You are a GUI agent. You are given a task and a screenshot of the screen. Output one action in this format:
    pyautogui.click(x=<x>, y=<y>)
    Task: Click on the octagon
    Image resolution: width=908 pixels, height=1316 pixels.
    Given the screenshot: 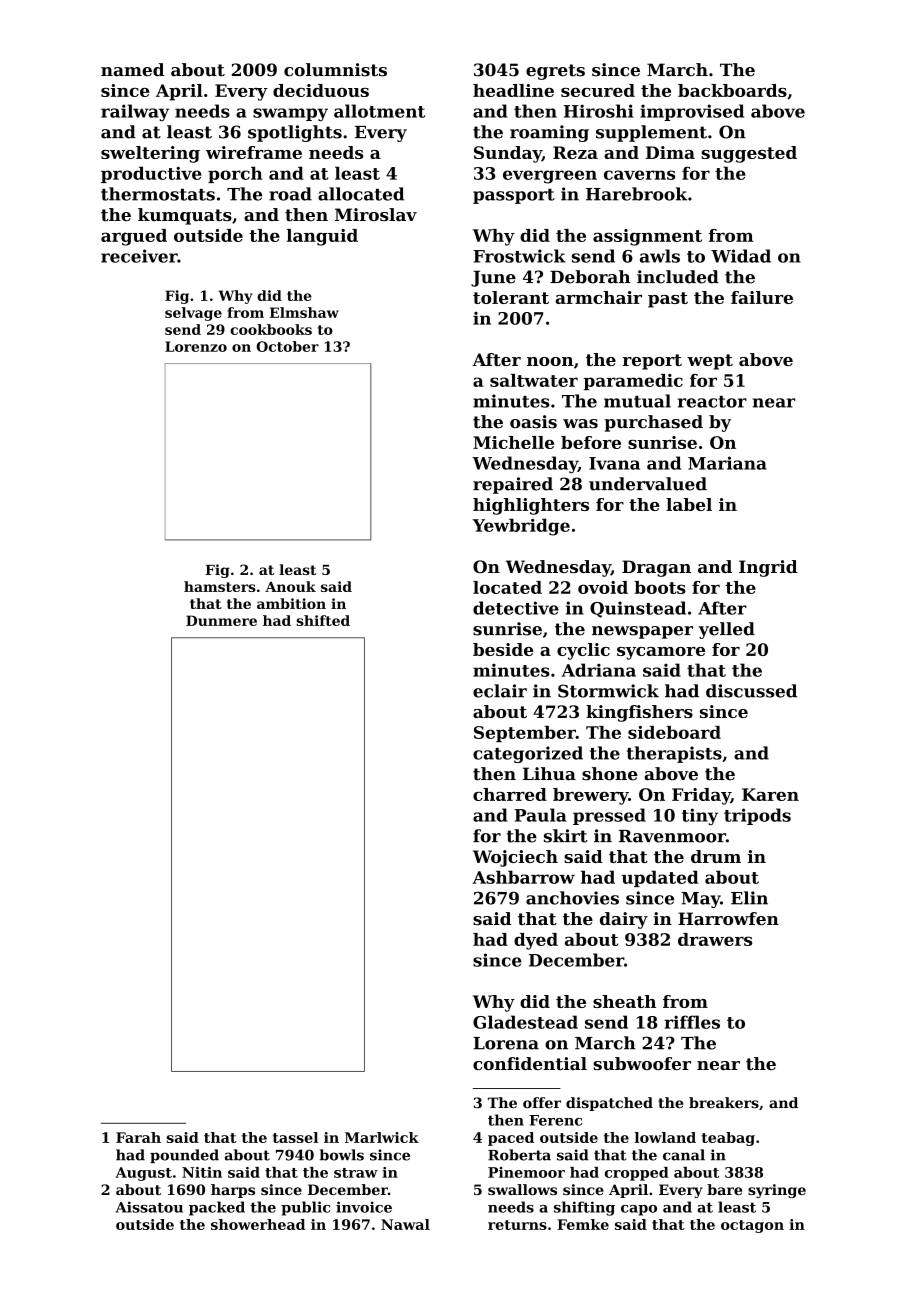 What is the action you would take?
    pyautogui.click(x=752, y=1226)
